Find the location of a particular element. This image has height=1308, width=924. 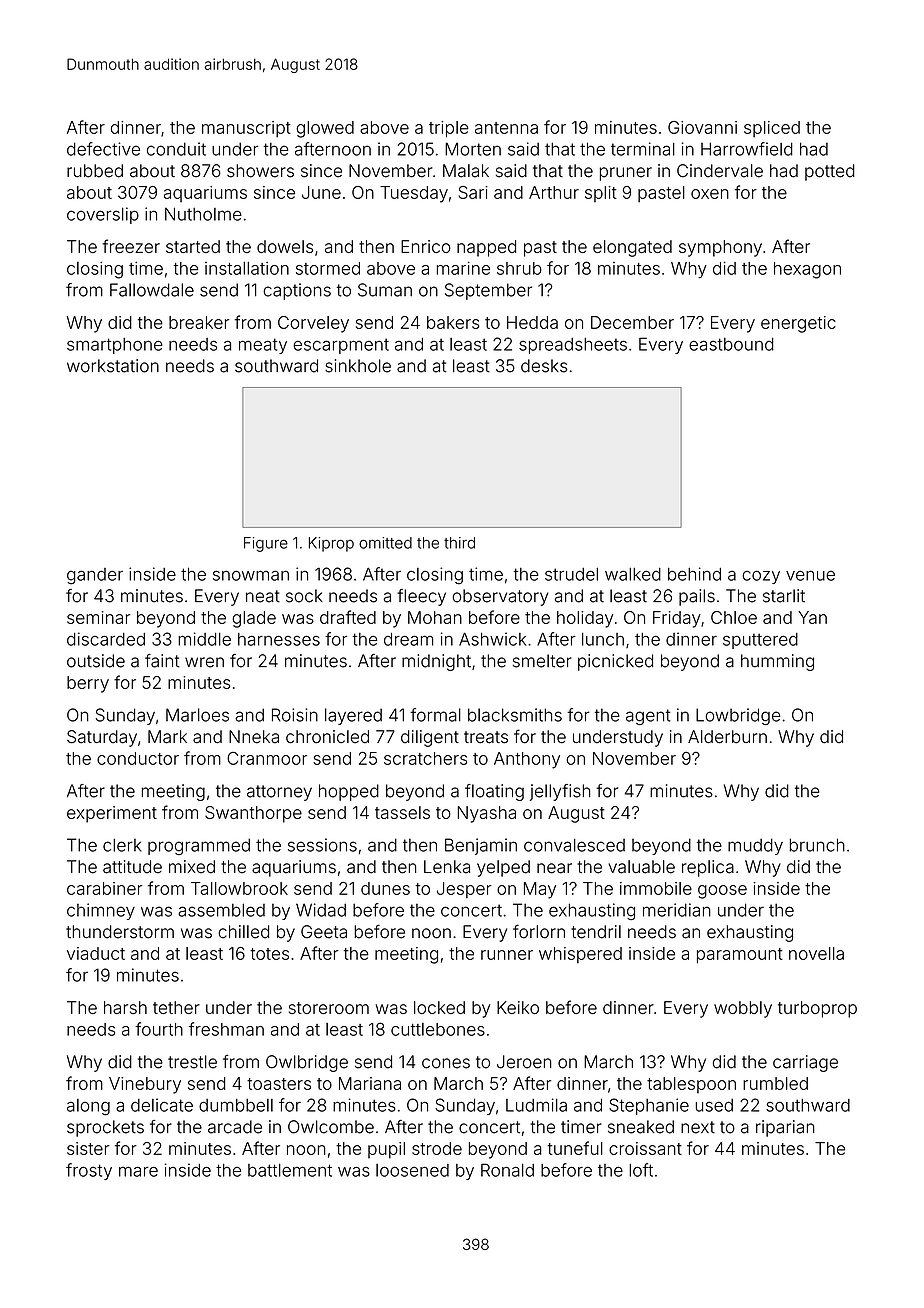

programmed is located at coordinates (199, 846).
